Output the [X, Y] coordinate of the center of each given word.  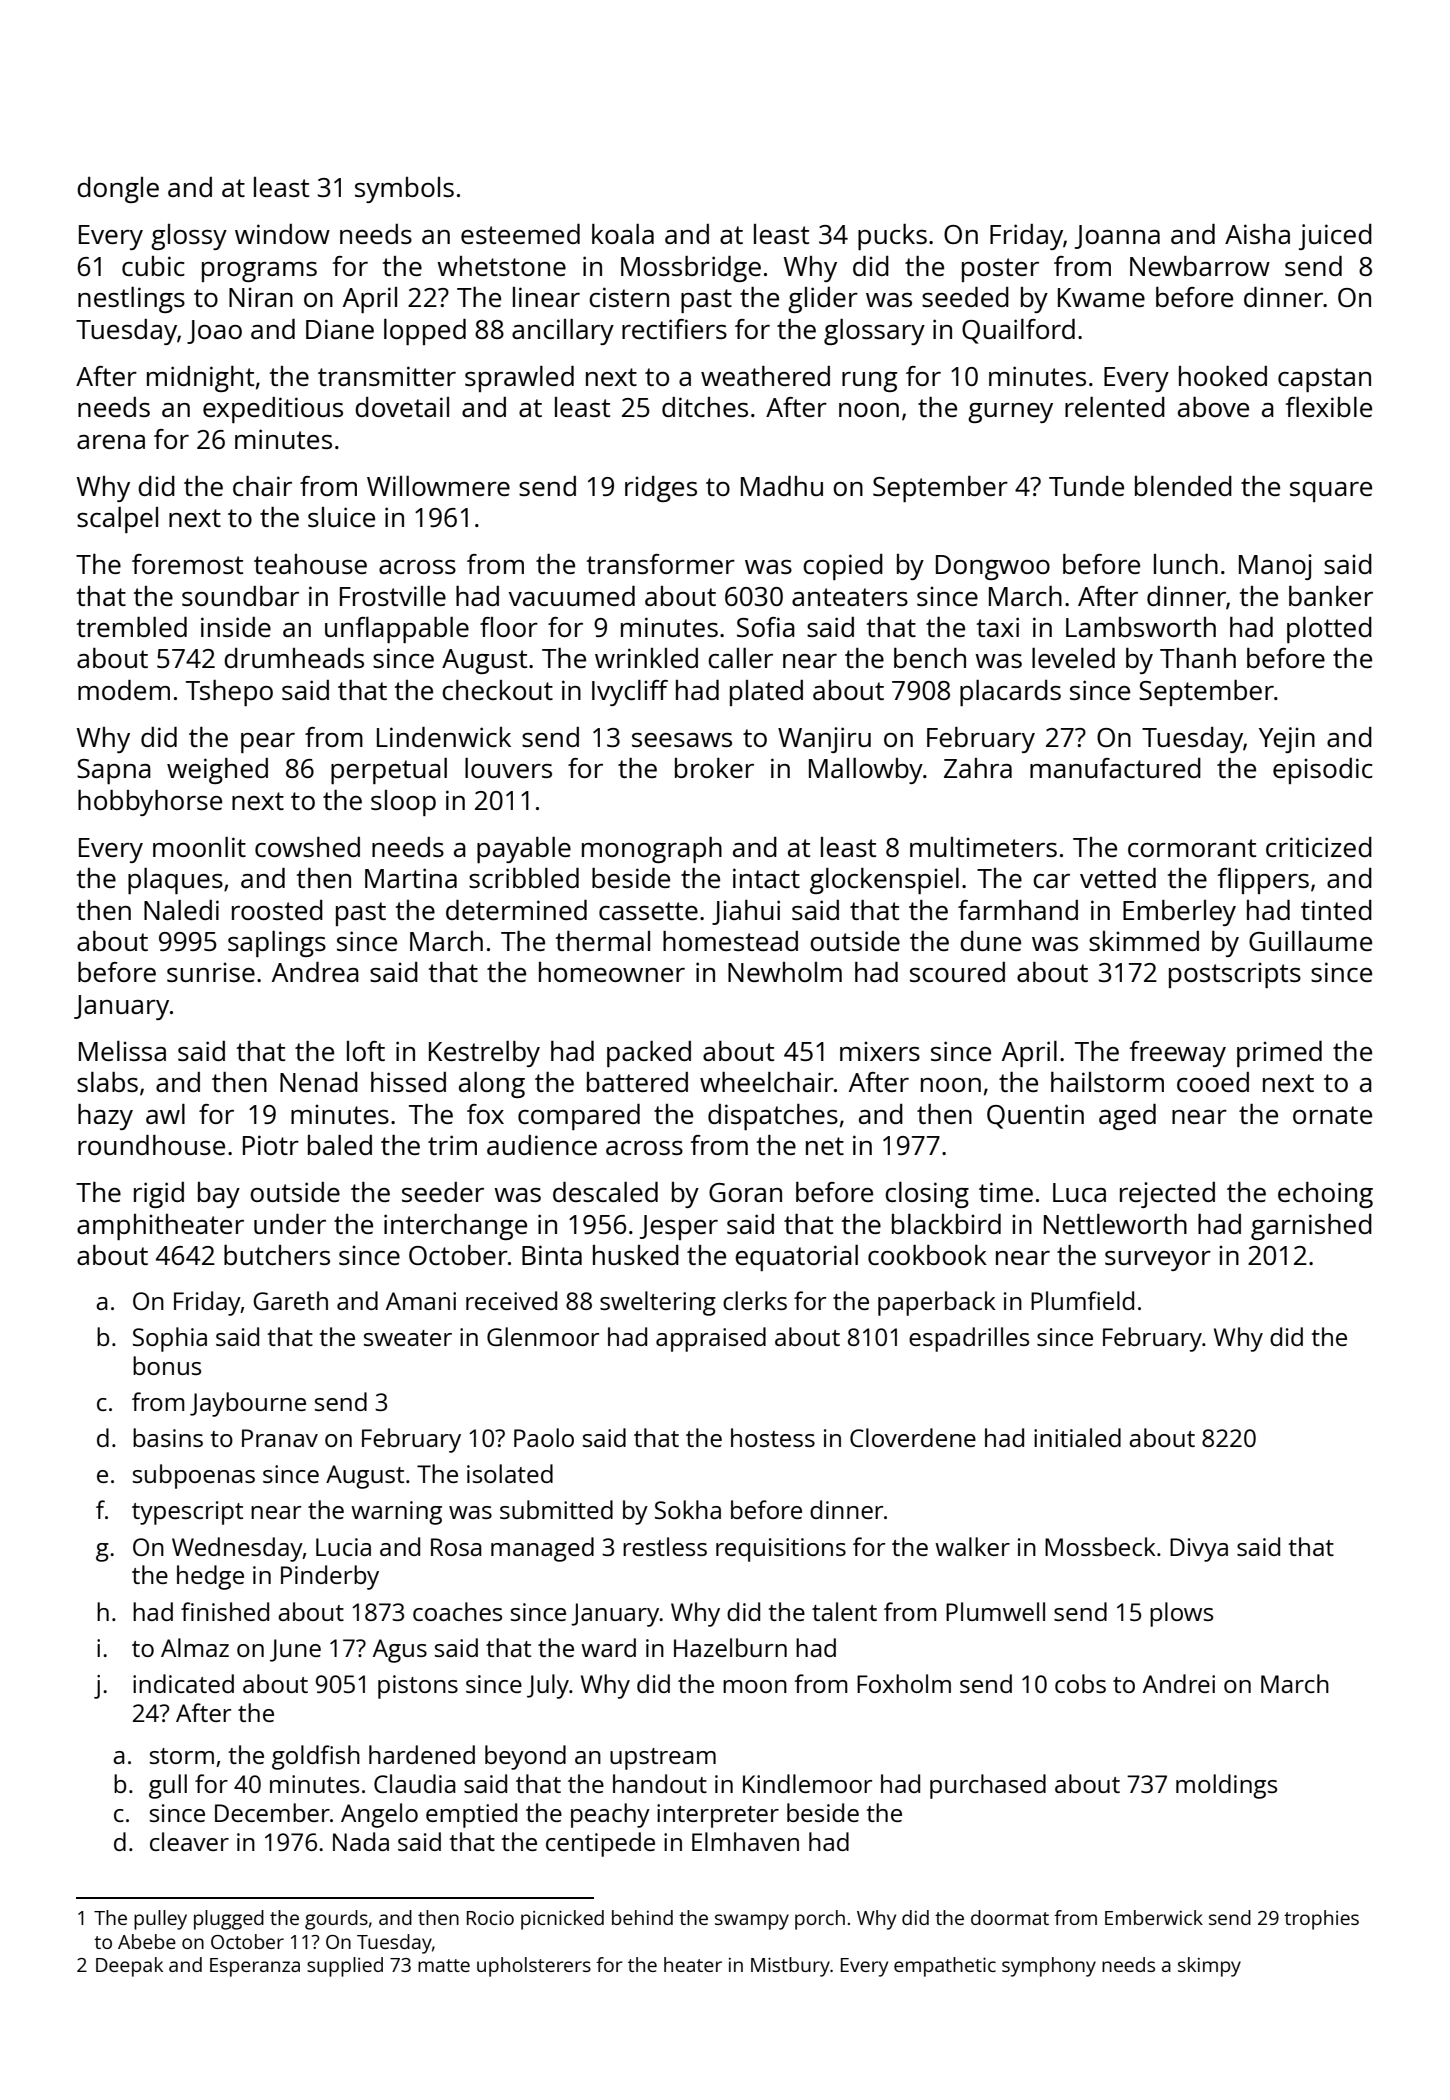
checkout [497, 690]
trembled [131, 627]
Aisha [1257, 234]
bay [219, 1195]
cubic [153, 266]
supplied [345, 1967]
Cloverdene [913, 1437]
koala [623, 234]
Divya [1199, 1550]
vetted [1118, 878]
